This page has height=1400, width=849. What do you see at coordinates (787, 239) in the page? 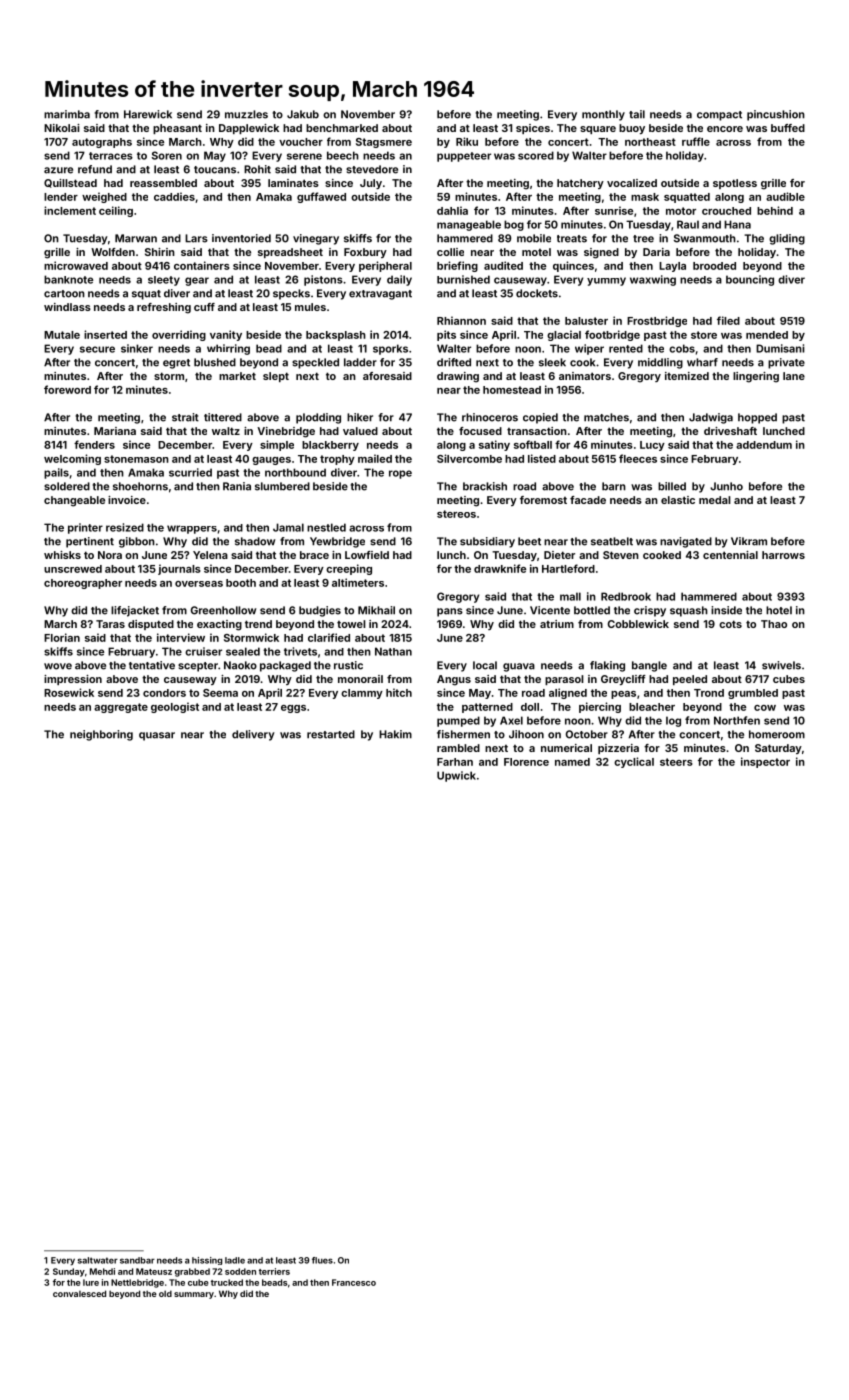
I see `gliding` at bounding box center [787, 239].
